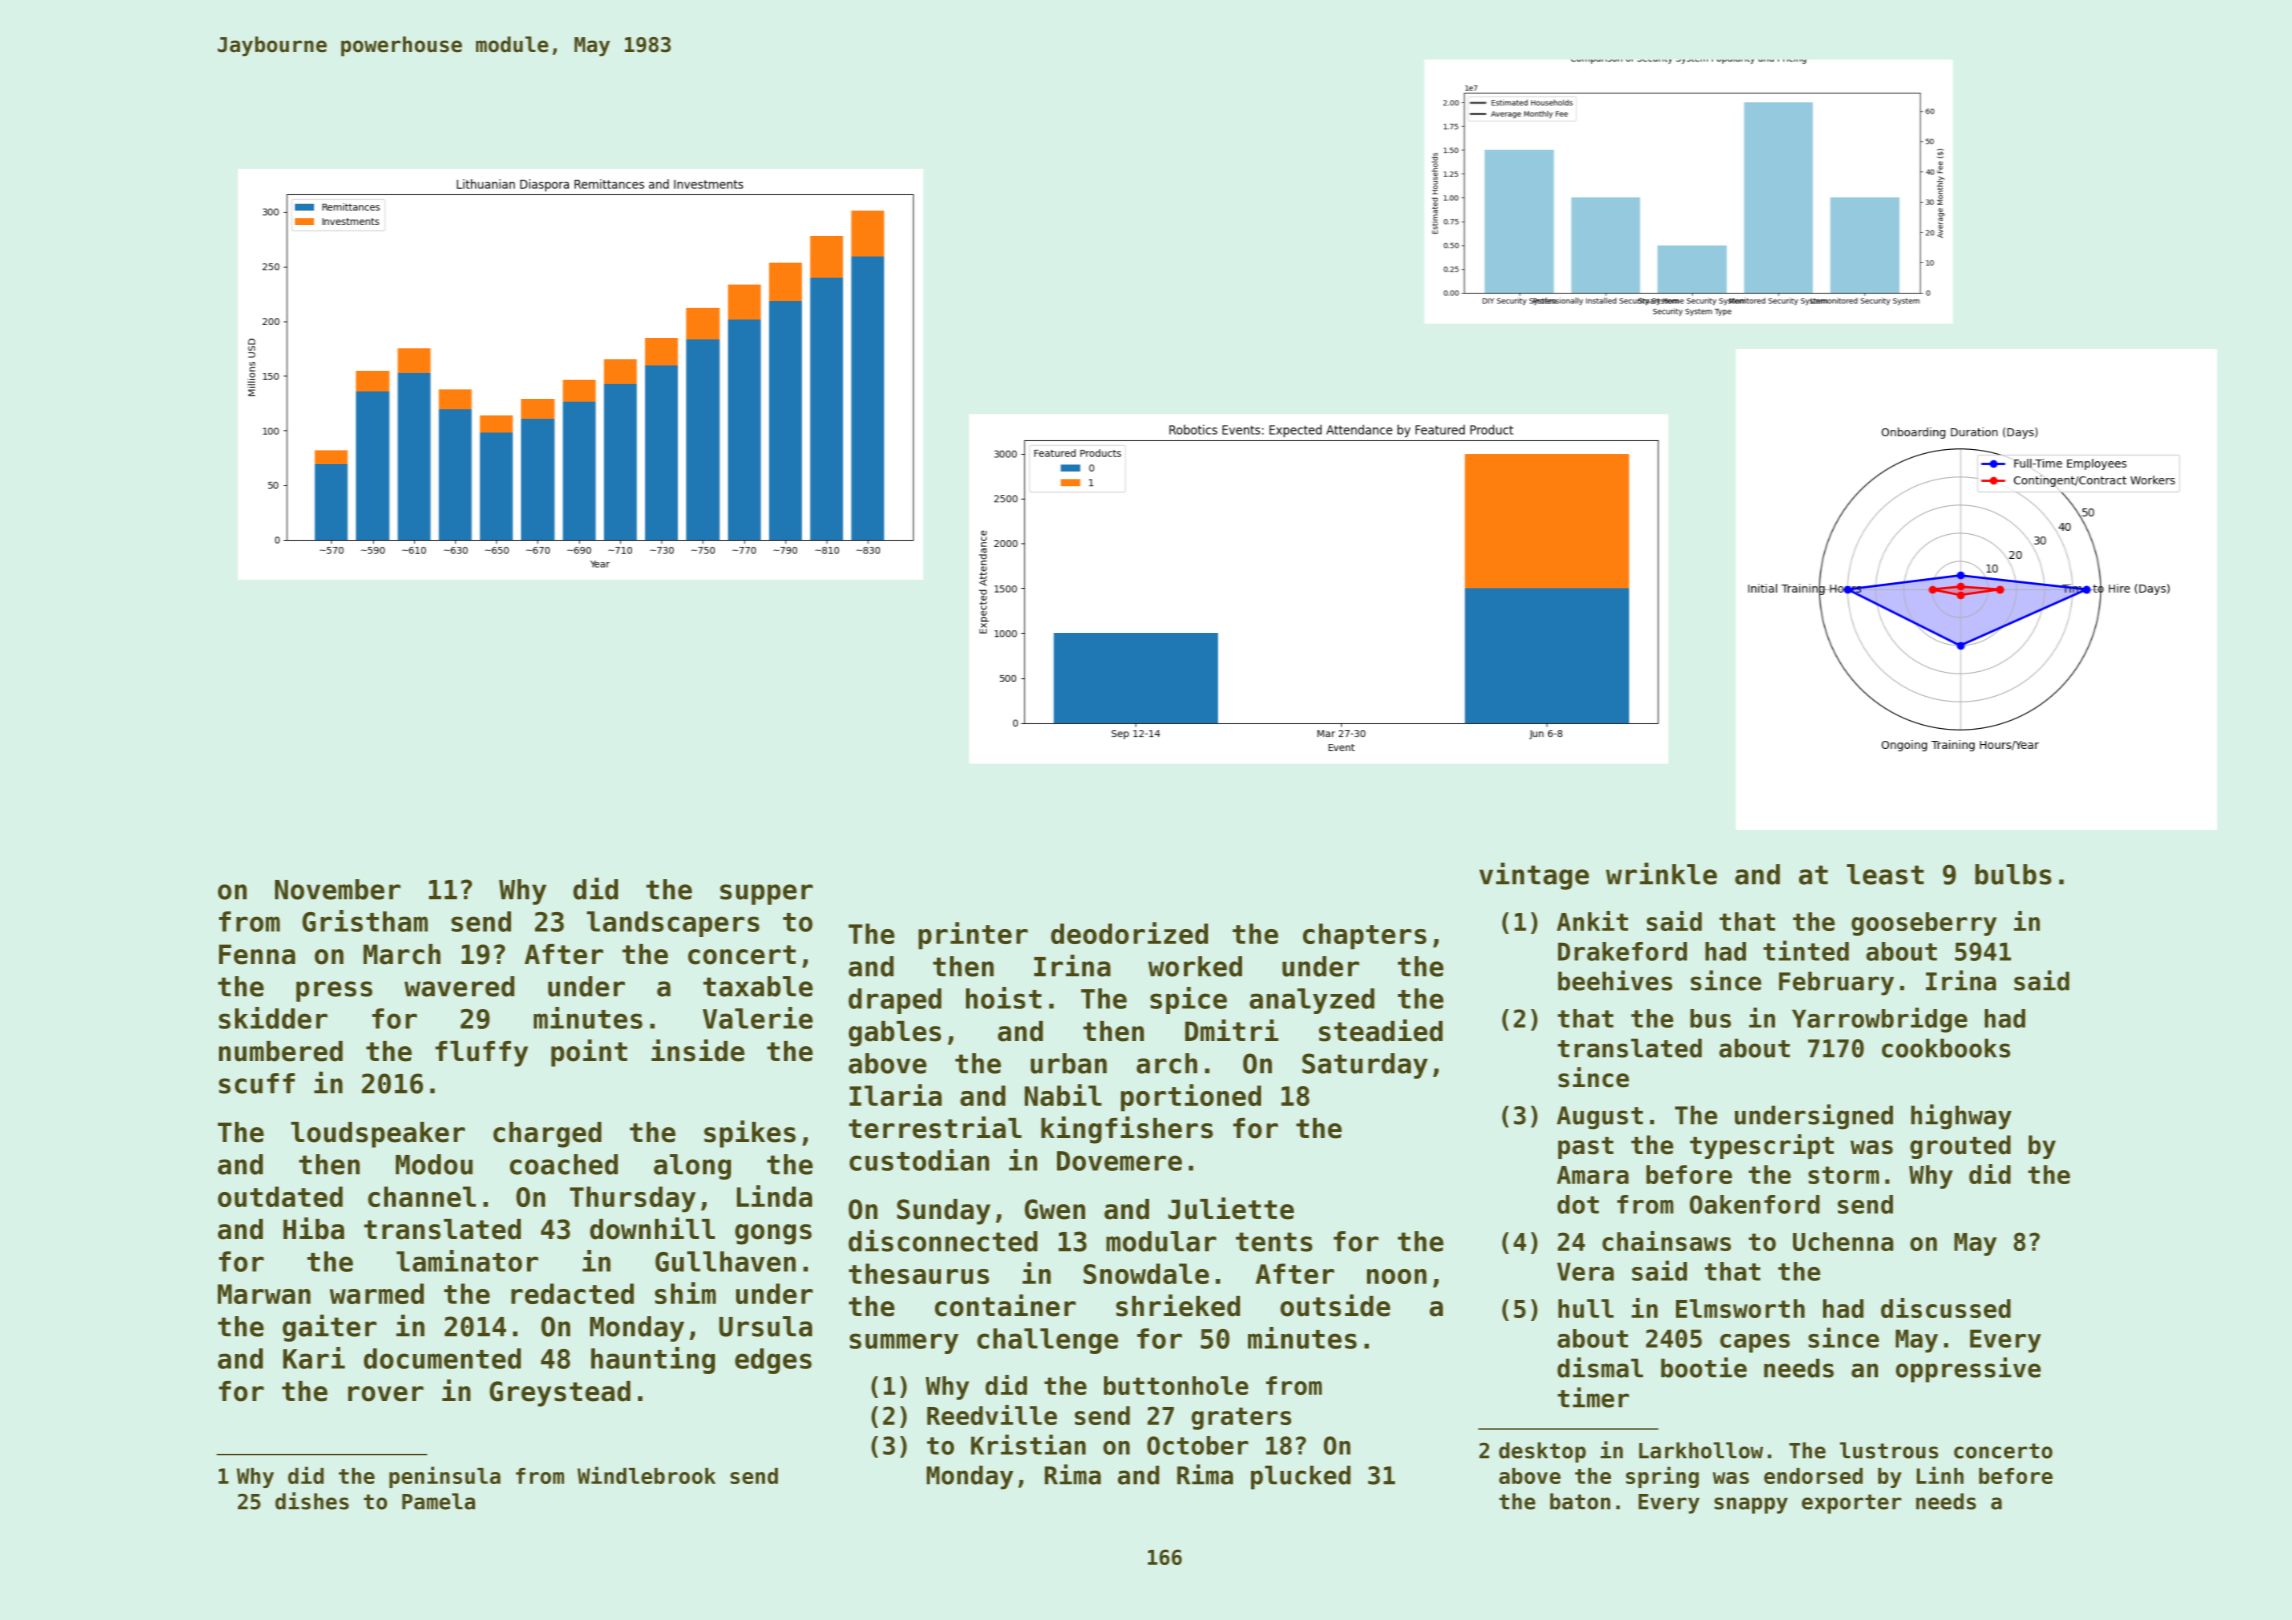 This document has width=2292, height=1620. What do you see at coordinates (1176, 1385) in the document?
I see `buttonhole` at bounding box center [1176, 1385].
